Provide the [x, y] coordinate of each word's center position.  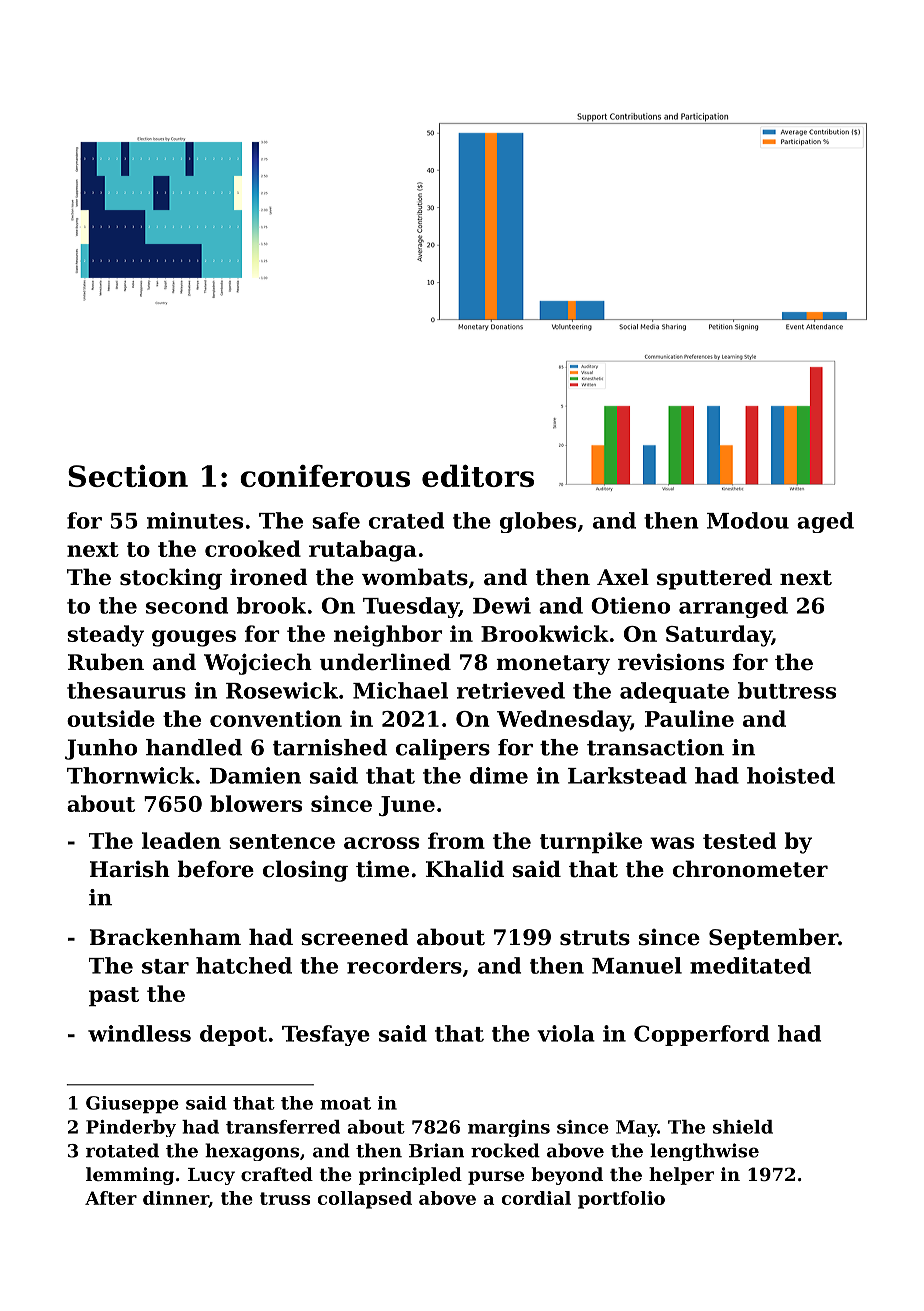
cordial [536, 1198]
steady [105, 636]
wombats [415, 577]
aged [825, 522]
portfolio [621, 1200]
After [111, 1198]
